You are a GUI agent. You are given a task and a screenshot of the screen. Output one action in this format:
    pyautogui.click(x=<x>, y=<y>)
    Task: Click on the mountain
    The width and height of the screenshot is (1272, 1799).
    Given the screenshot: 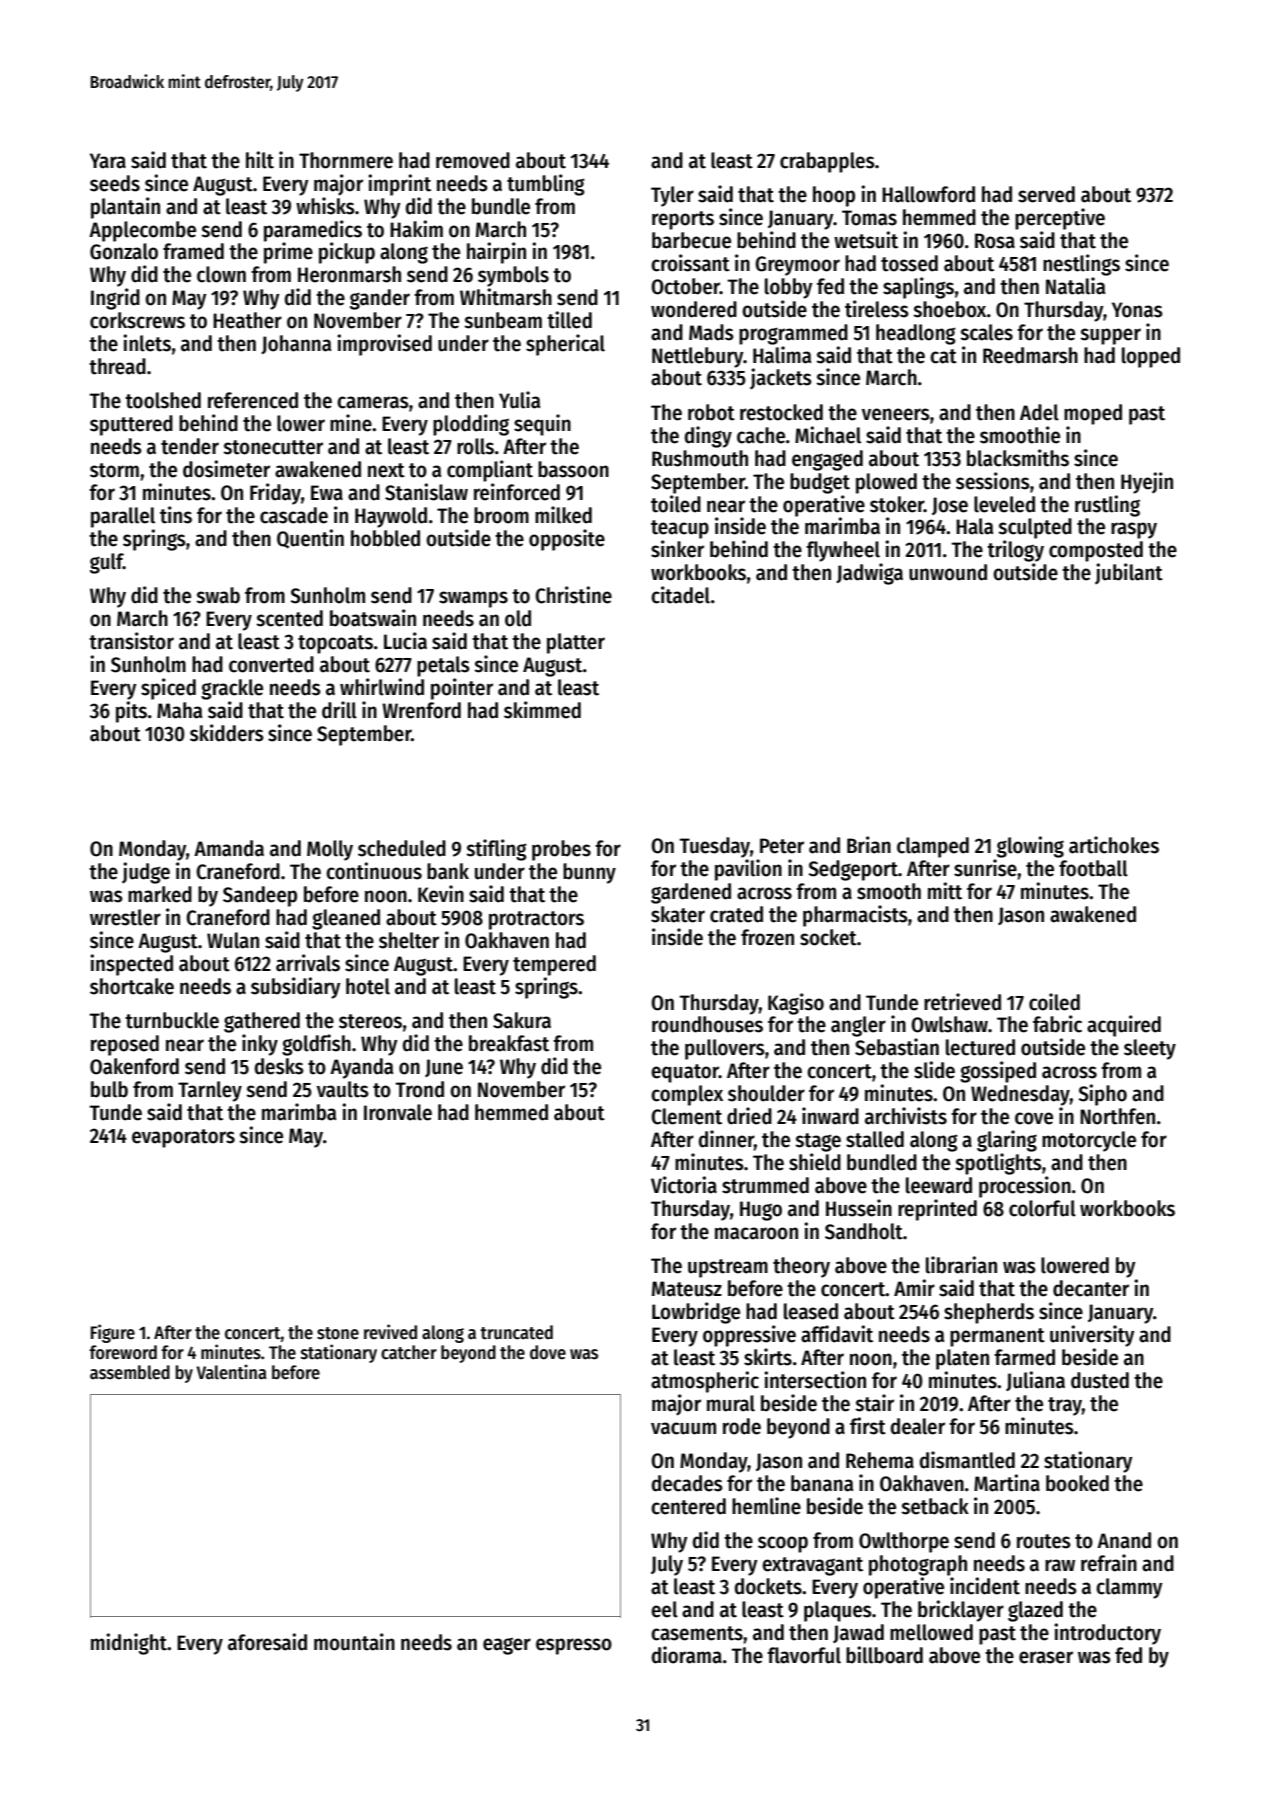 What is the action you would take?
    pyautogui.click(x=354, y=1642)
